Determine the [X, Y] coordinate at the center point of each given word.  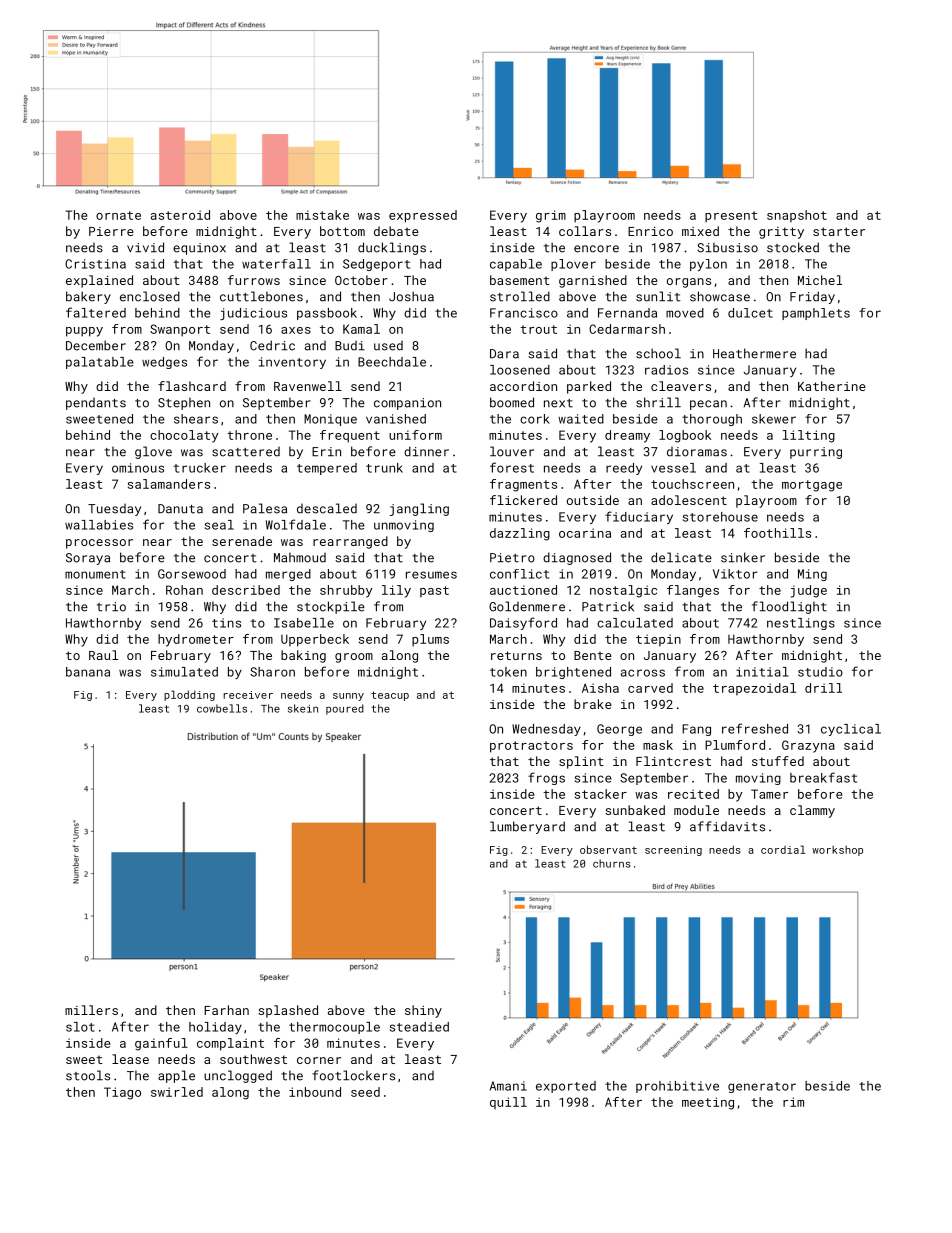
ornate [118, 215]
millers [91, 1010]
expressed [423, 216]
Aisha [600, 688]
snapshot [797, 216]
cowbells [222, 708]
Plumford [735, 745]
